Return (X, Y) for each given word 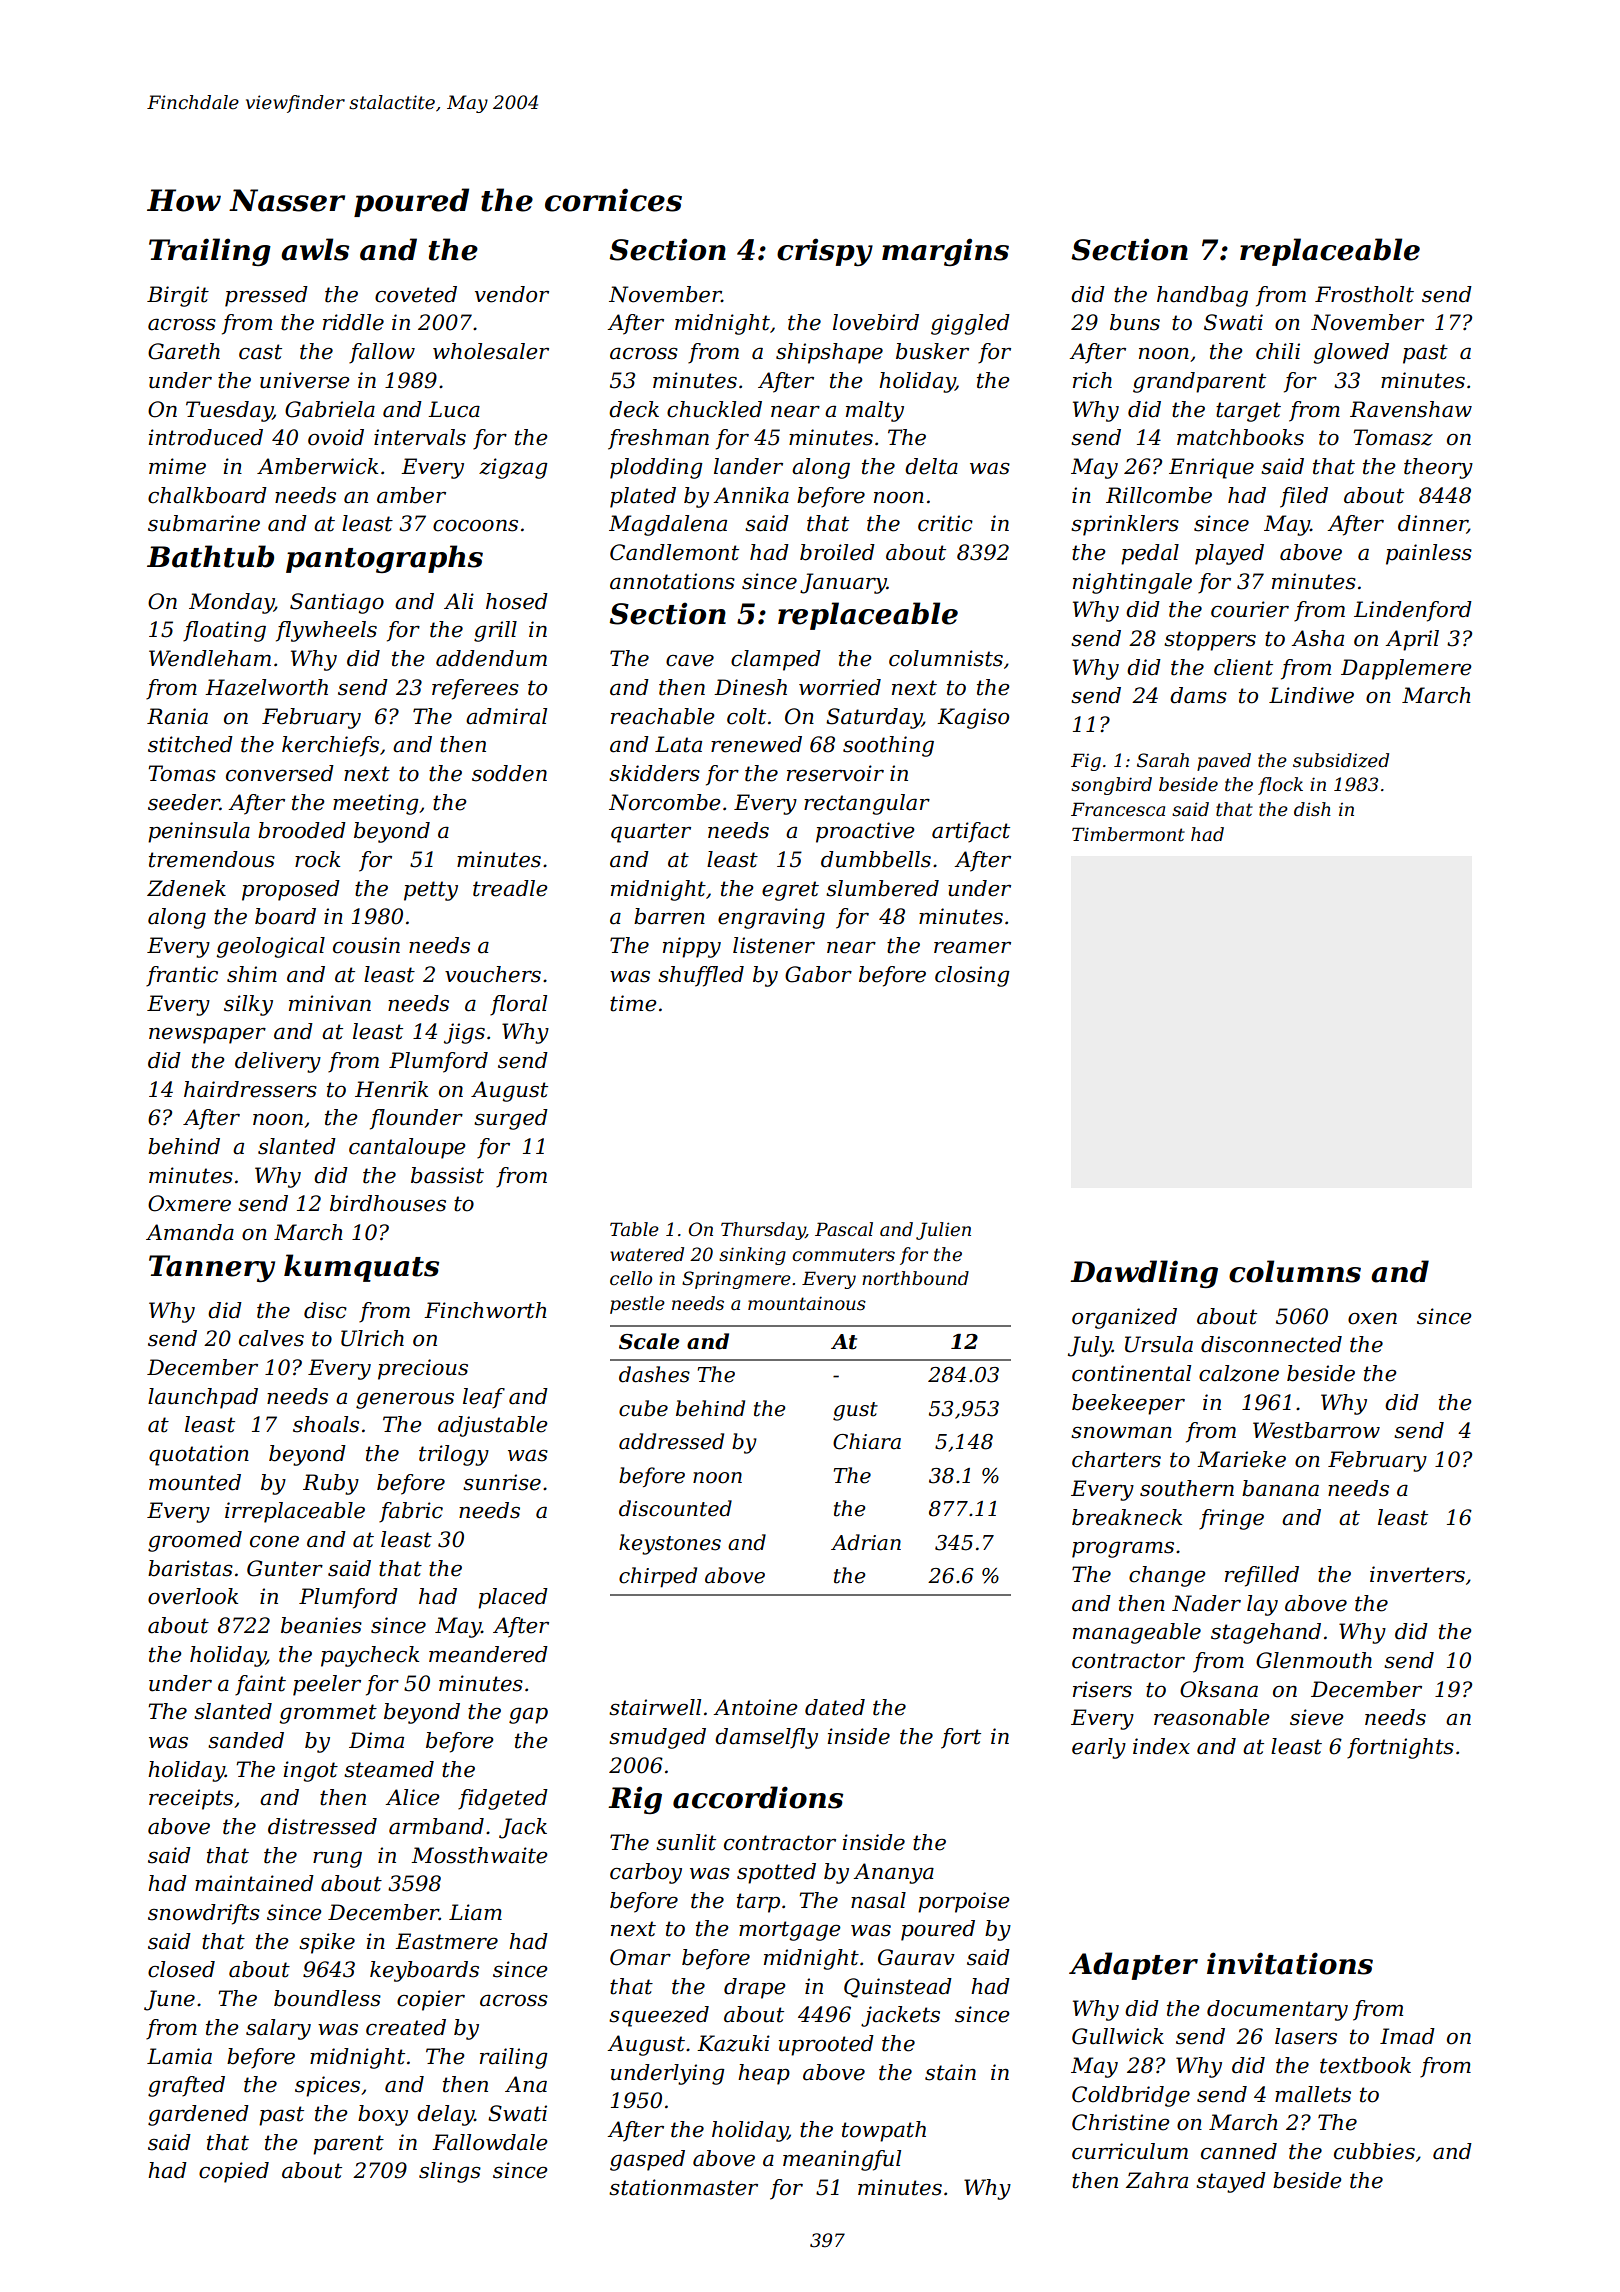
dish (1312, 809)
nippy (692, 947)
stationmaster (683, 2187)
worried (840, 687)
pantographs (384, 559)
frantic (182, 976)
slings (450, 2172)
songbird (1111, 786)
